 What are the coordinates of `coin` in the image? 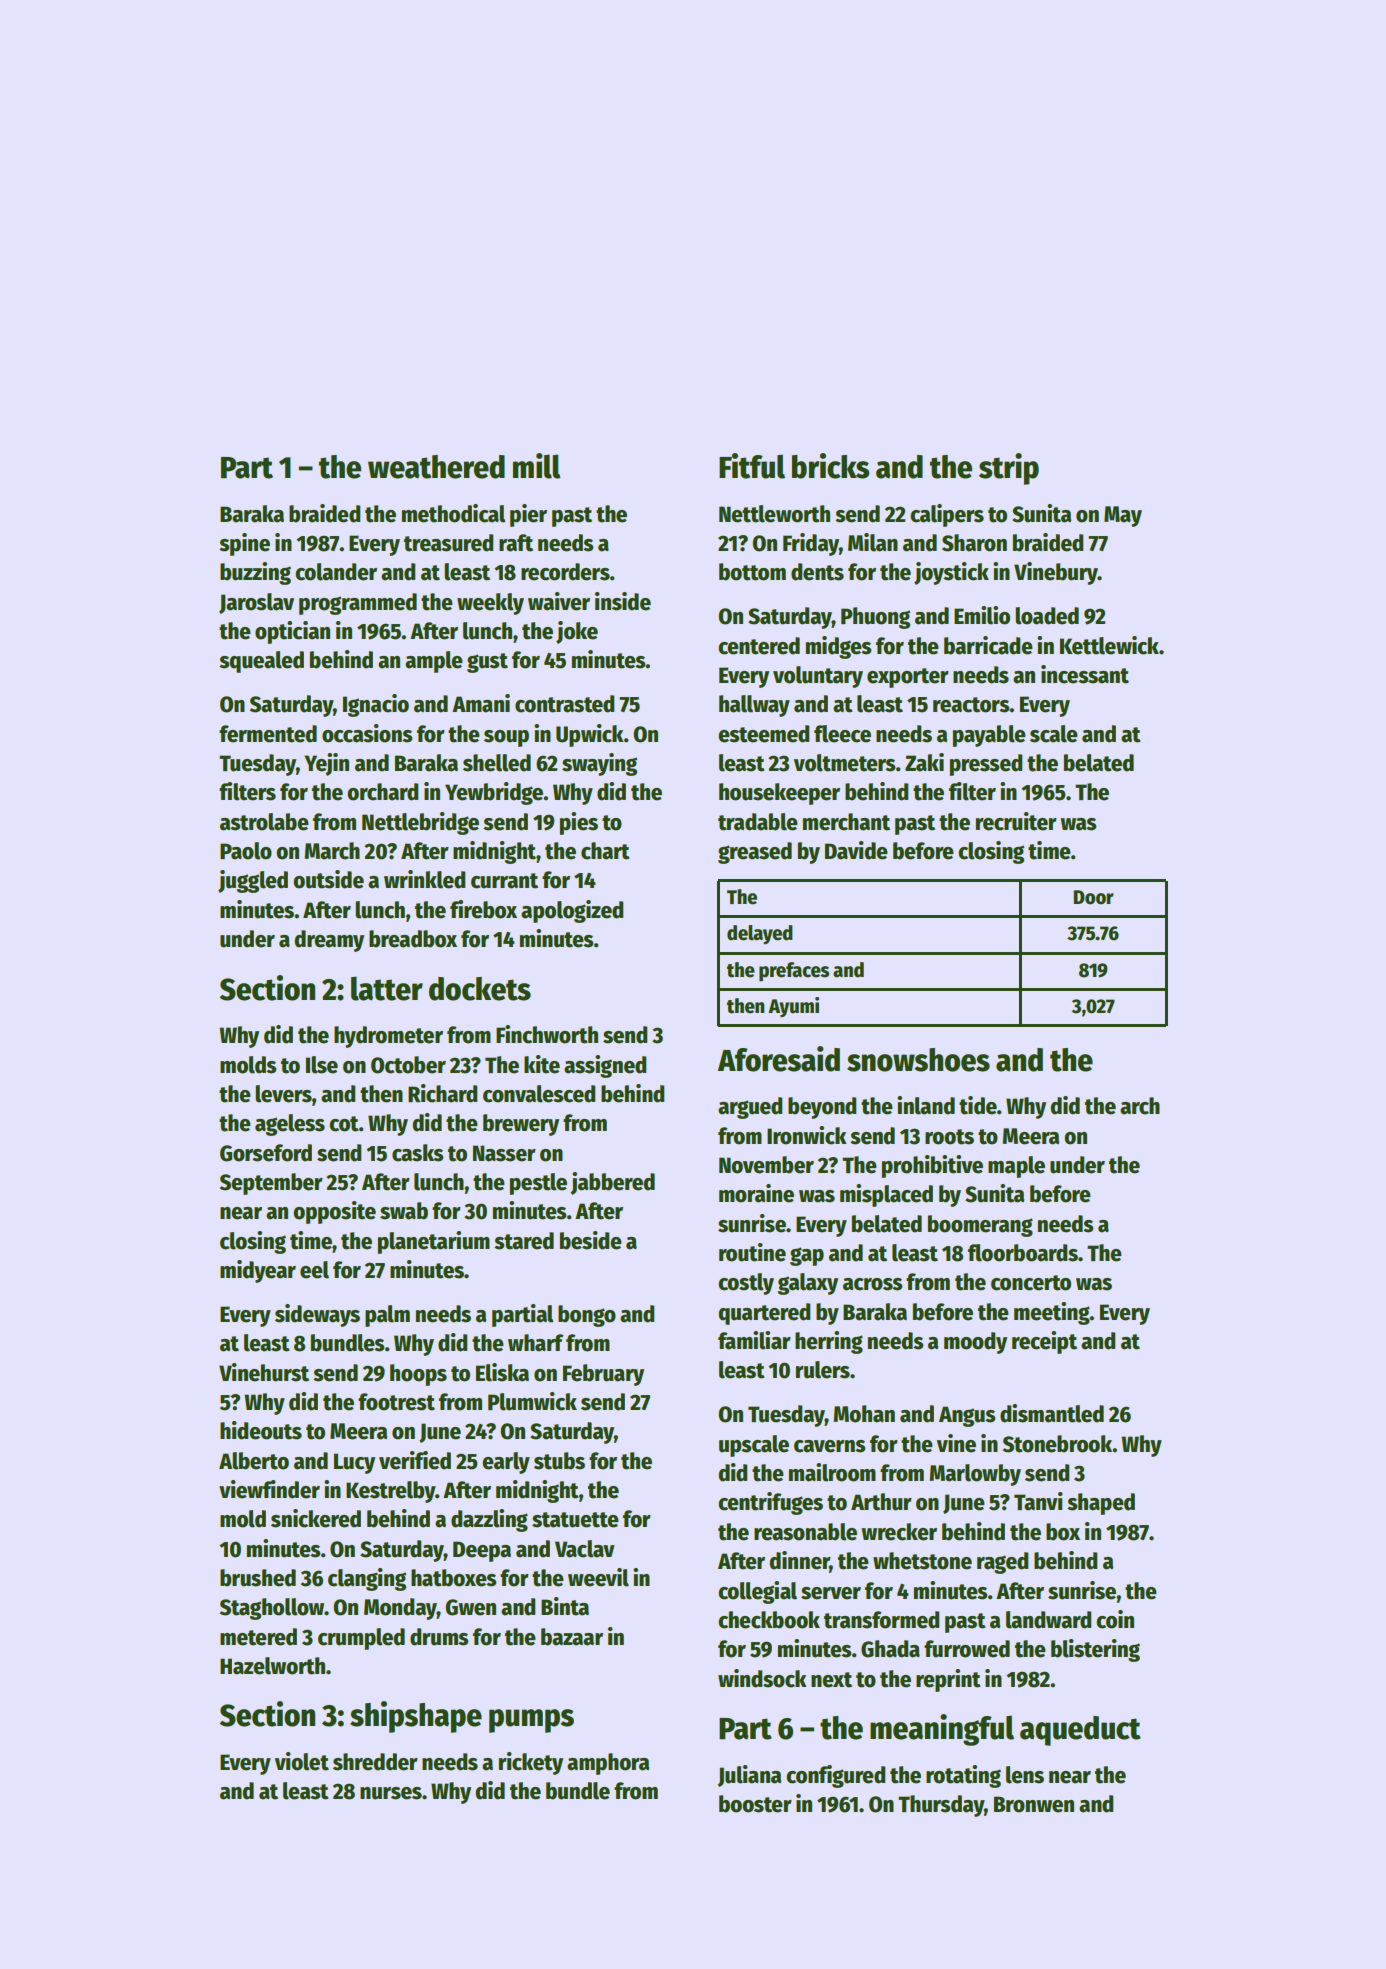 It's located at (1115, 1619).
